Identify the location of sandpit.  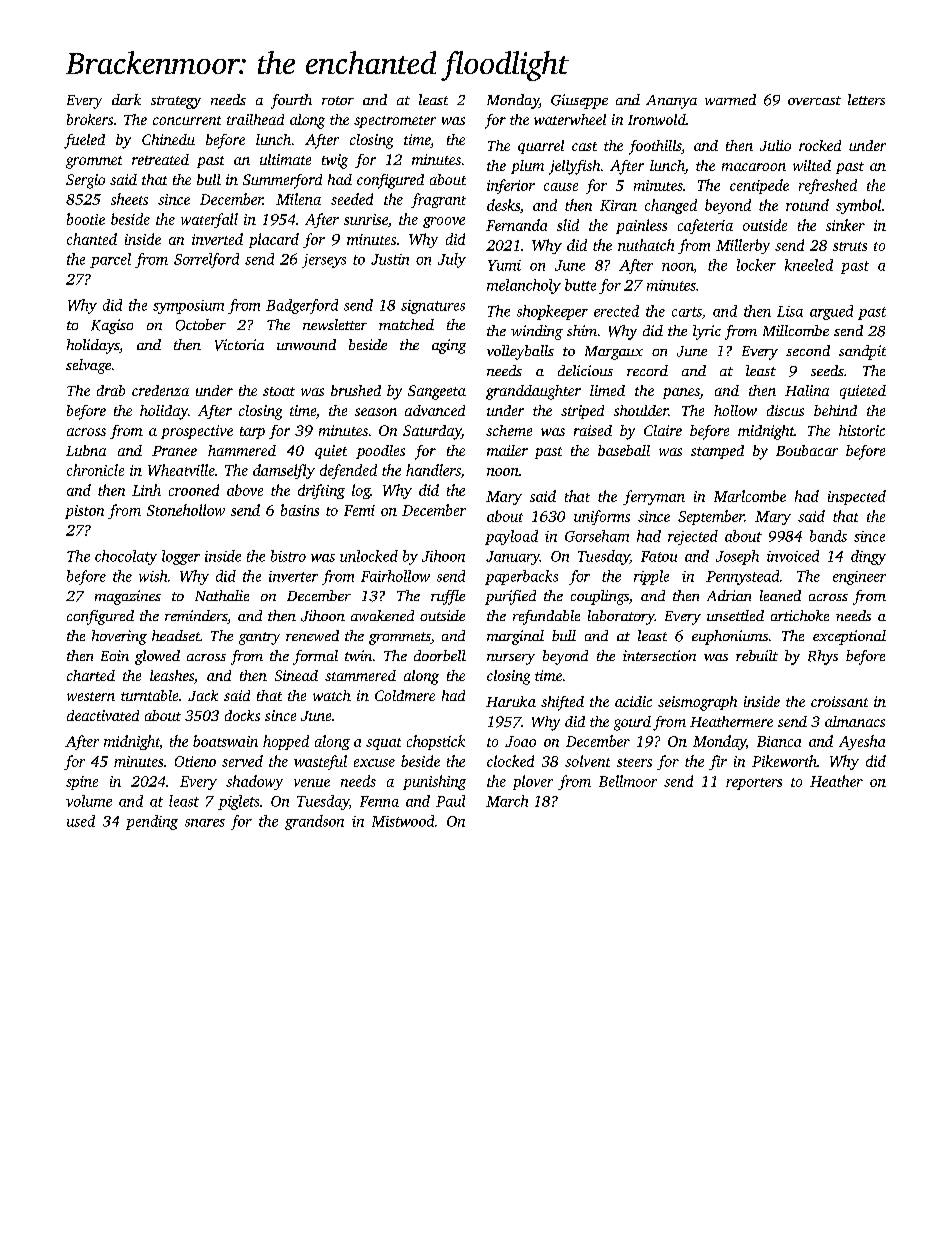
(862, 352).
